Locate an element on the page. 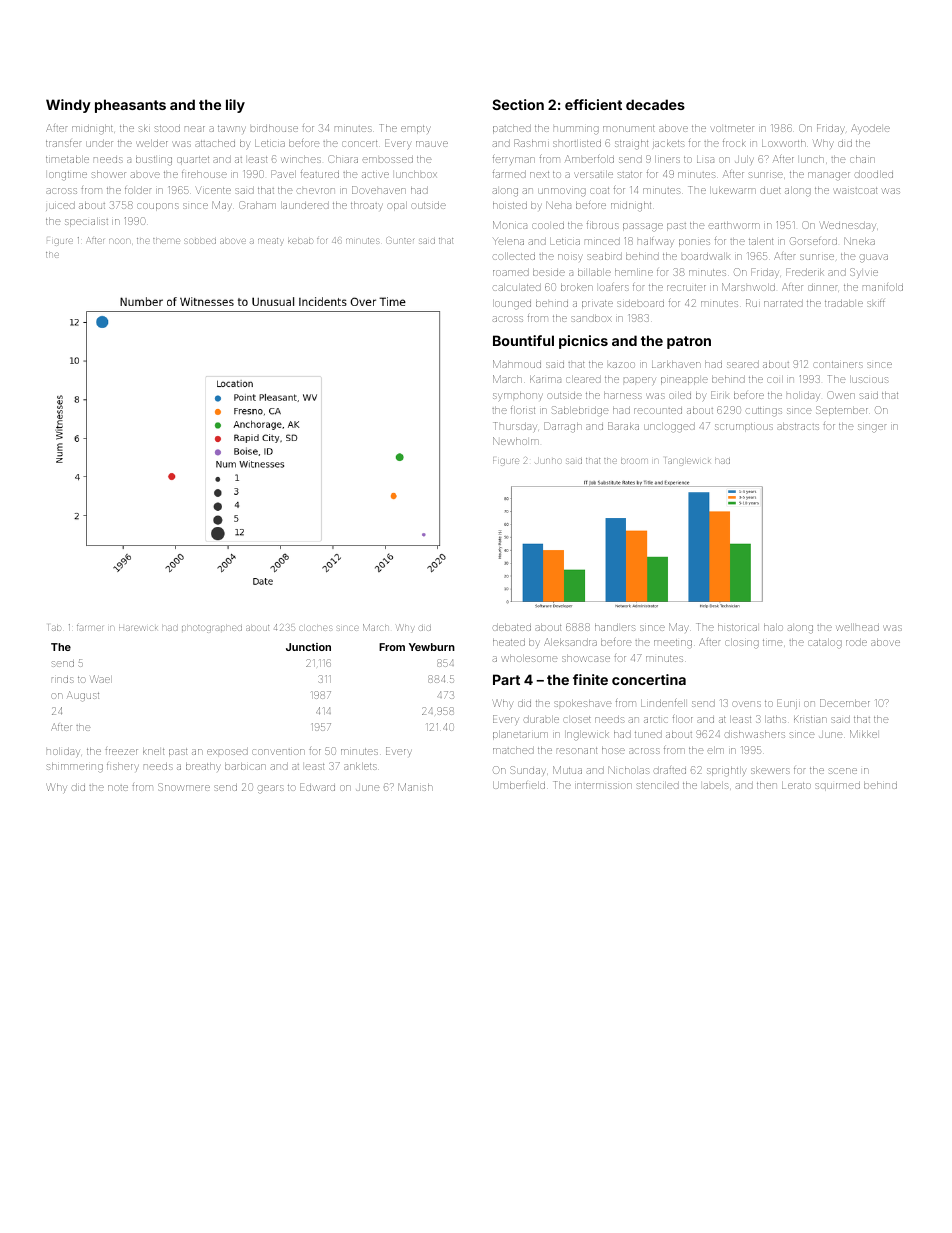  pheasants is located at coordinates (130, 106).
